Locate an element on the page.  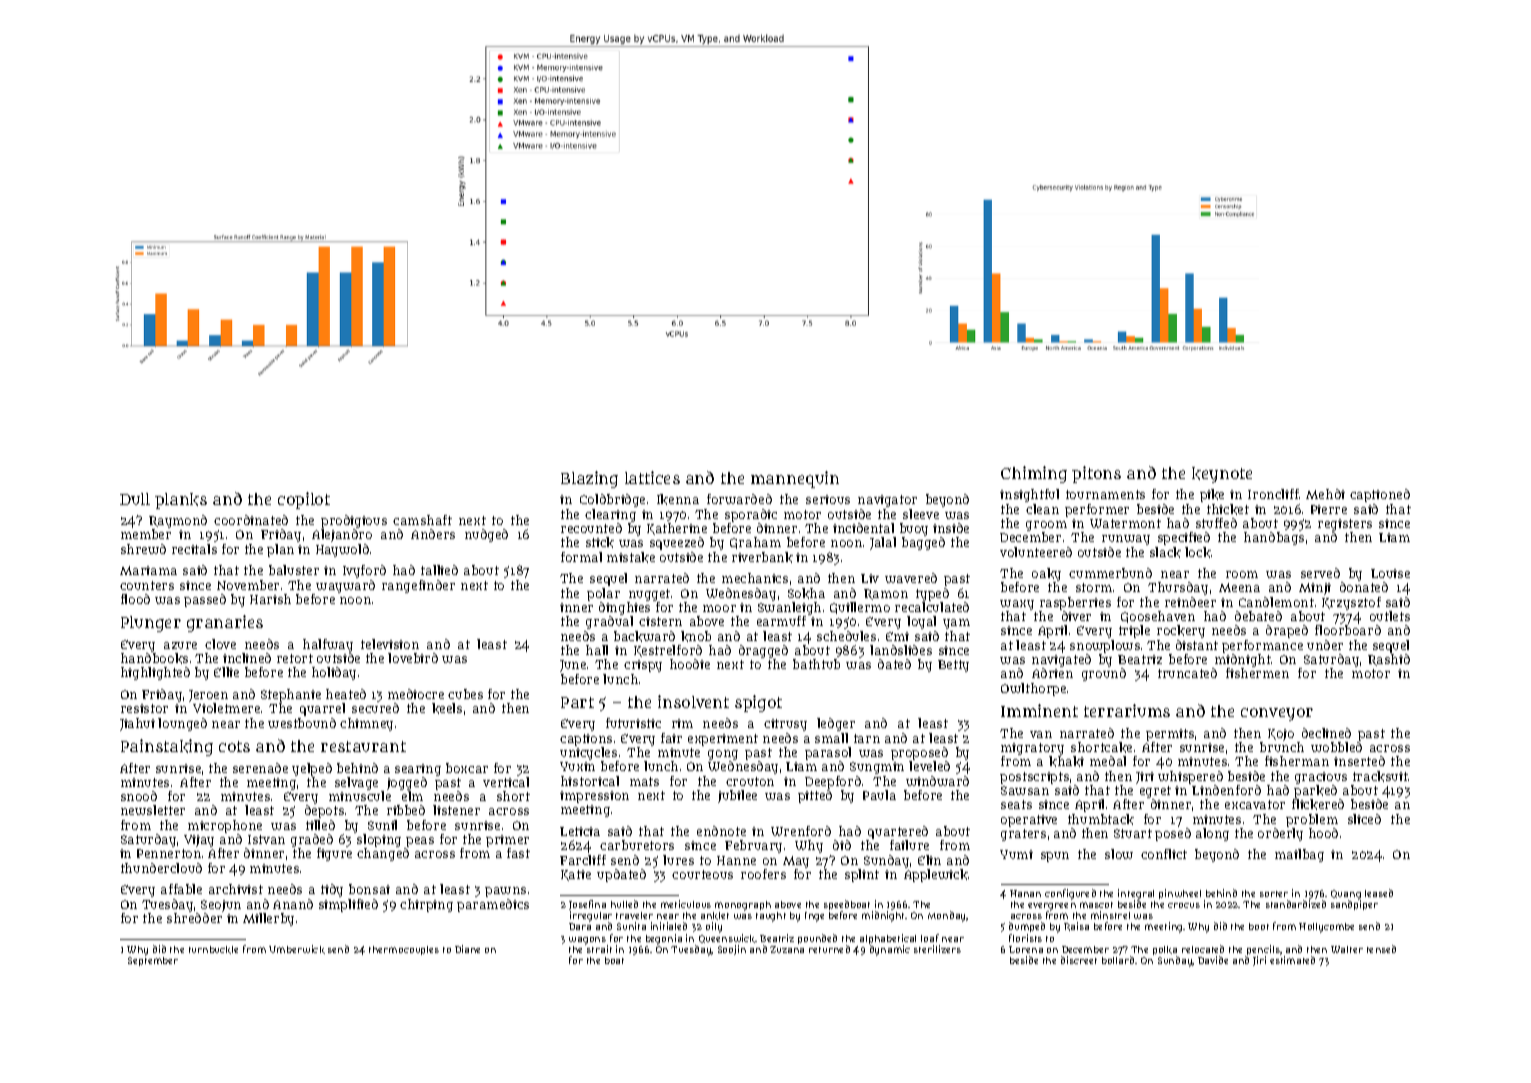
Sungmin is located at coordinates (877, 768).
